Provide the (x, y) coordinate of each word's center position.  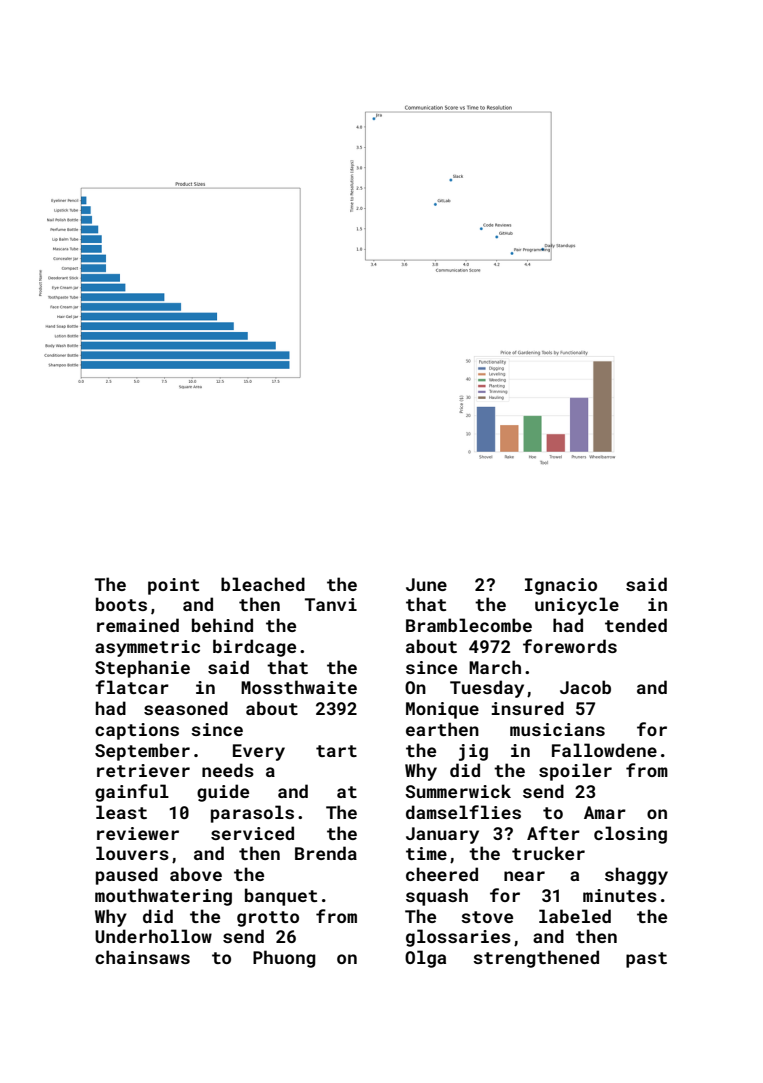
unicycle (577, 606)
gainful (132, 793)
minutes (620, 895)
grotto (268, 919)
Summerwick (458, 791)
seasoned (186, 708)
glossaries (458, 938)
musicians (557, 729)
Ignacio (561, 586)
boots (121, 604)
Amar (605, 812)
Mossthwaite (299, 687)
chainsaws (142, 957)
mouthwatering (163, 897)
